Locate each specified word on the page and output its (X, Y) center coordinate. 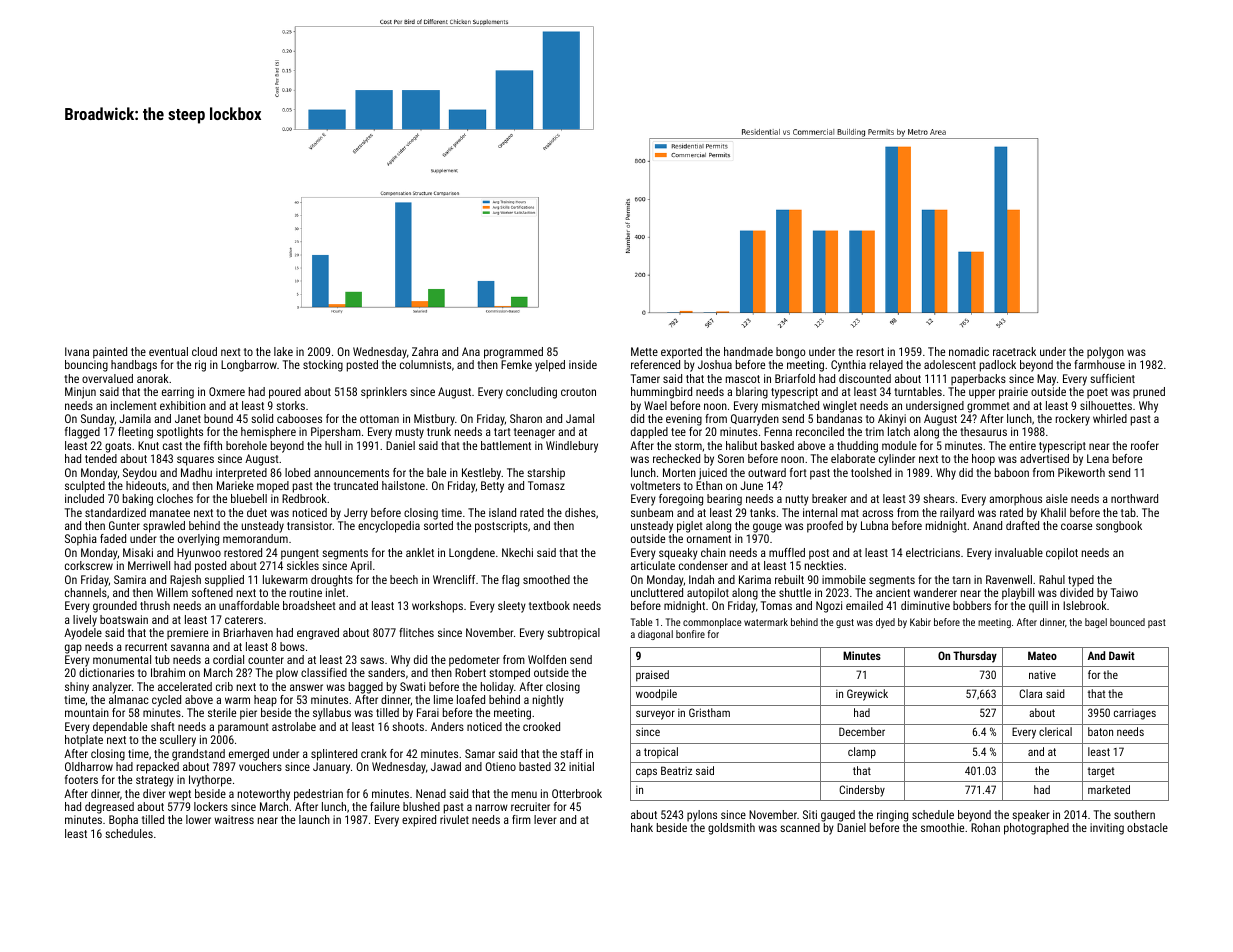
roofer (1145, 445)
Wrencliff (454, 579)
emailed (864, 605)
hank (642, 827)
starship (546, 474)
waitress (234, 819)
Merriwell (149, 565)
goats (118, 447)
